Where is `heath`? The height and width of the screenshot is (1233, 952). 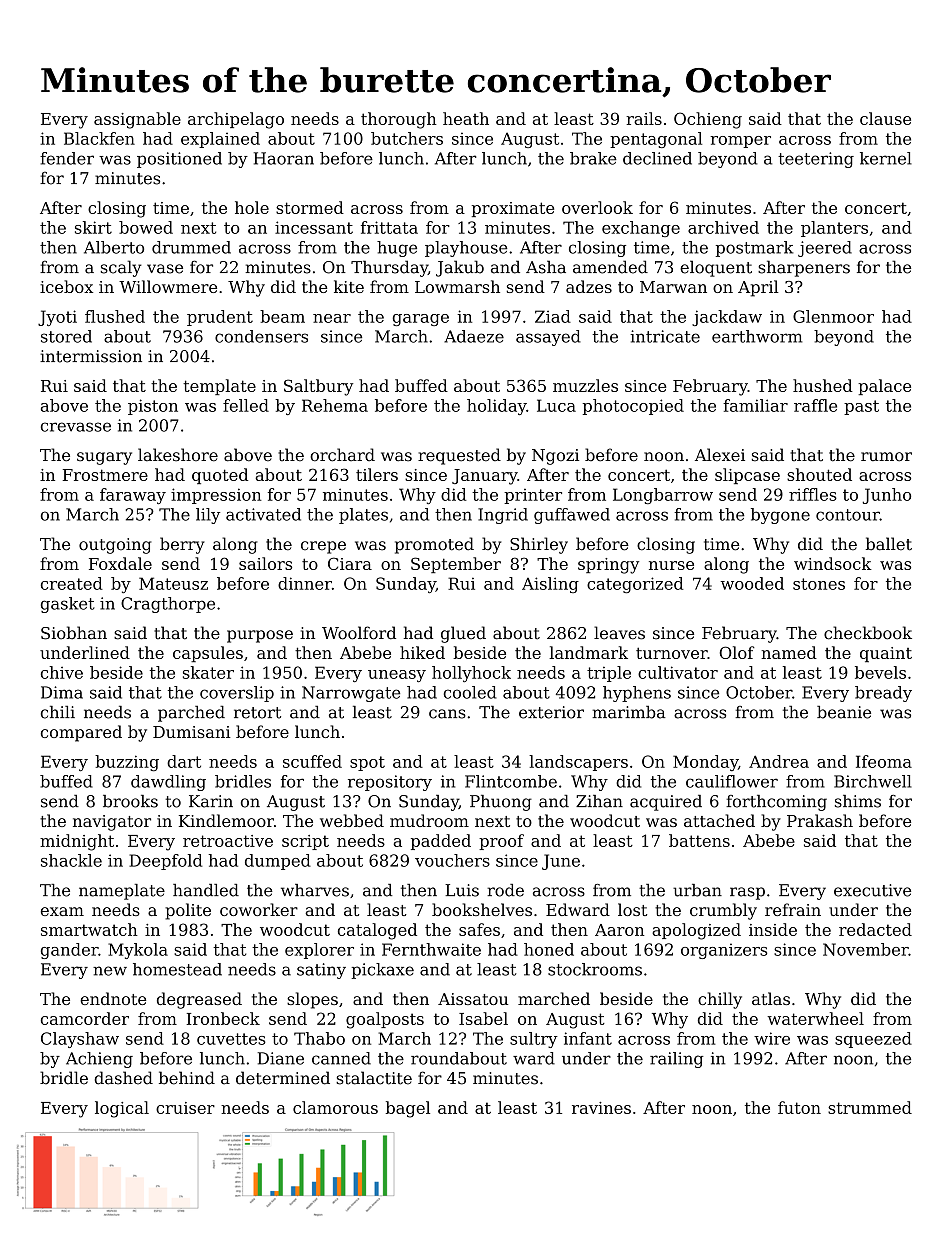
heath is located at coordinates (466, 118).
